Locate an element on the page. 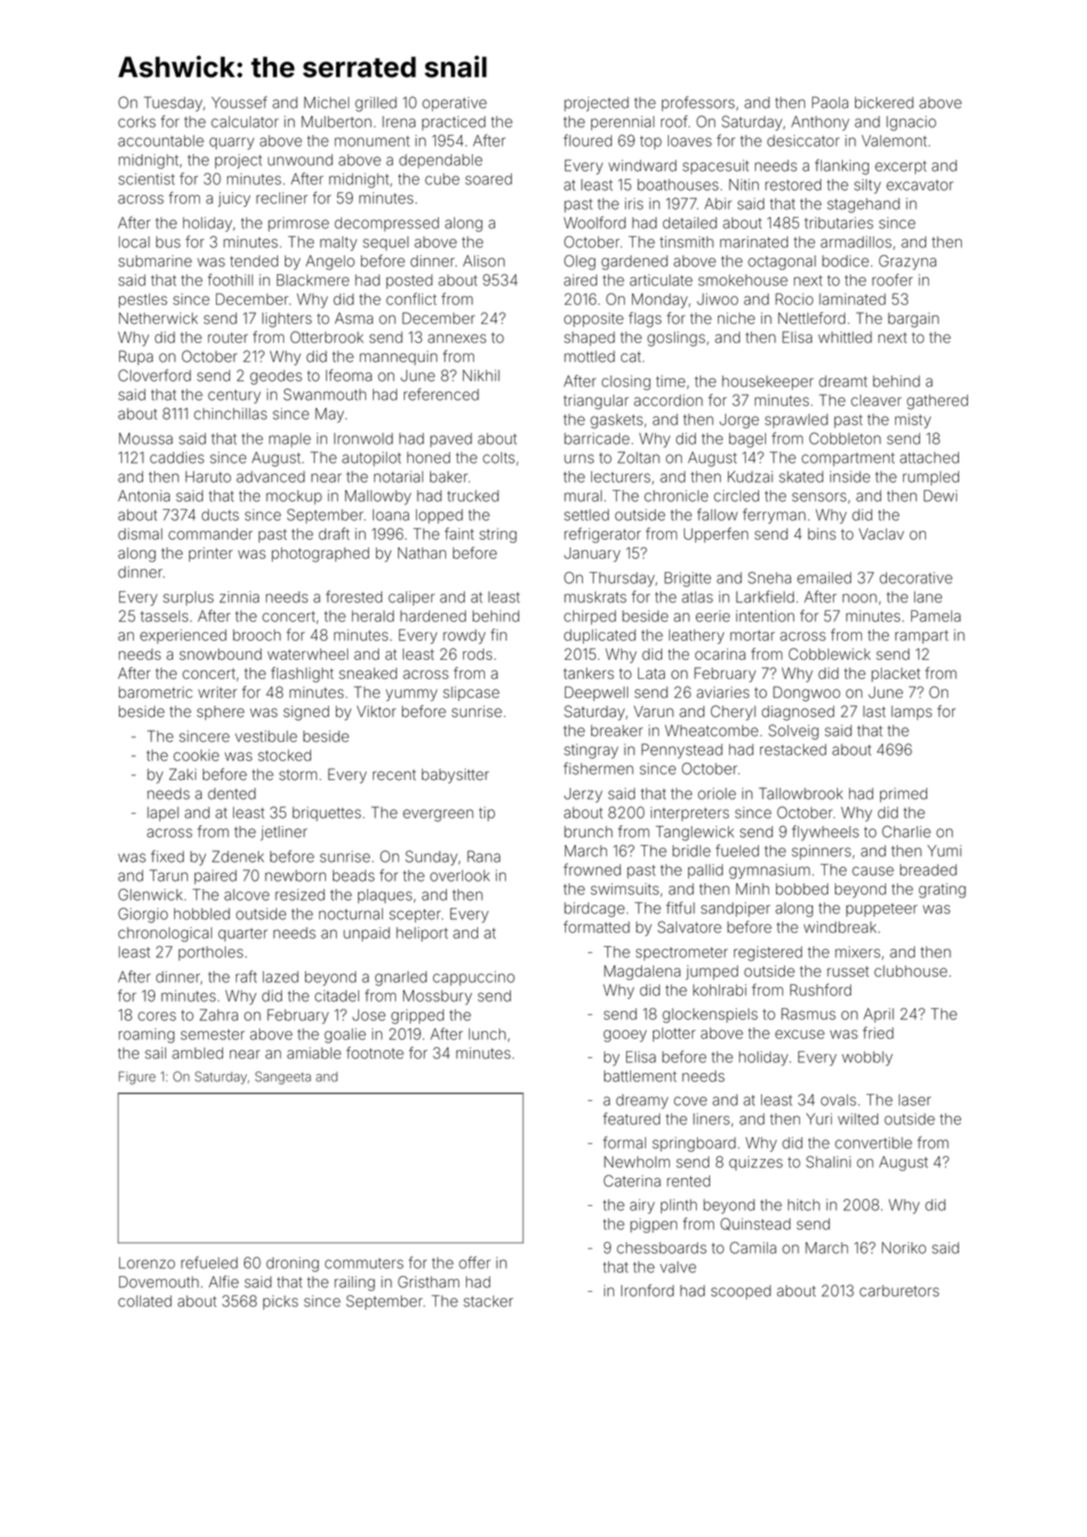 Image resolution: width=1087 pixels, height=1537 pixels. carburetors is located at coordinates (899, 1291).
